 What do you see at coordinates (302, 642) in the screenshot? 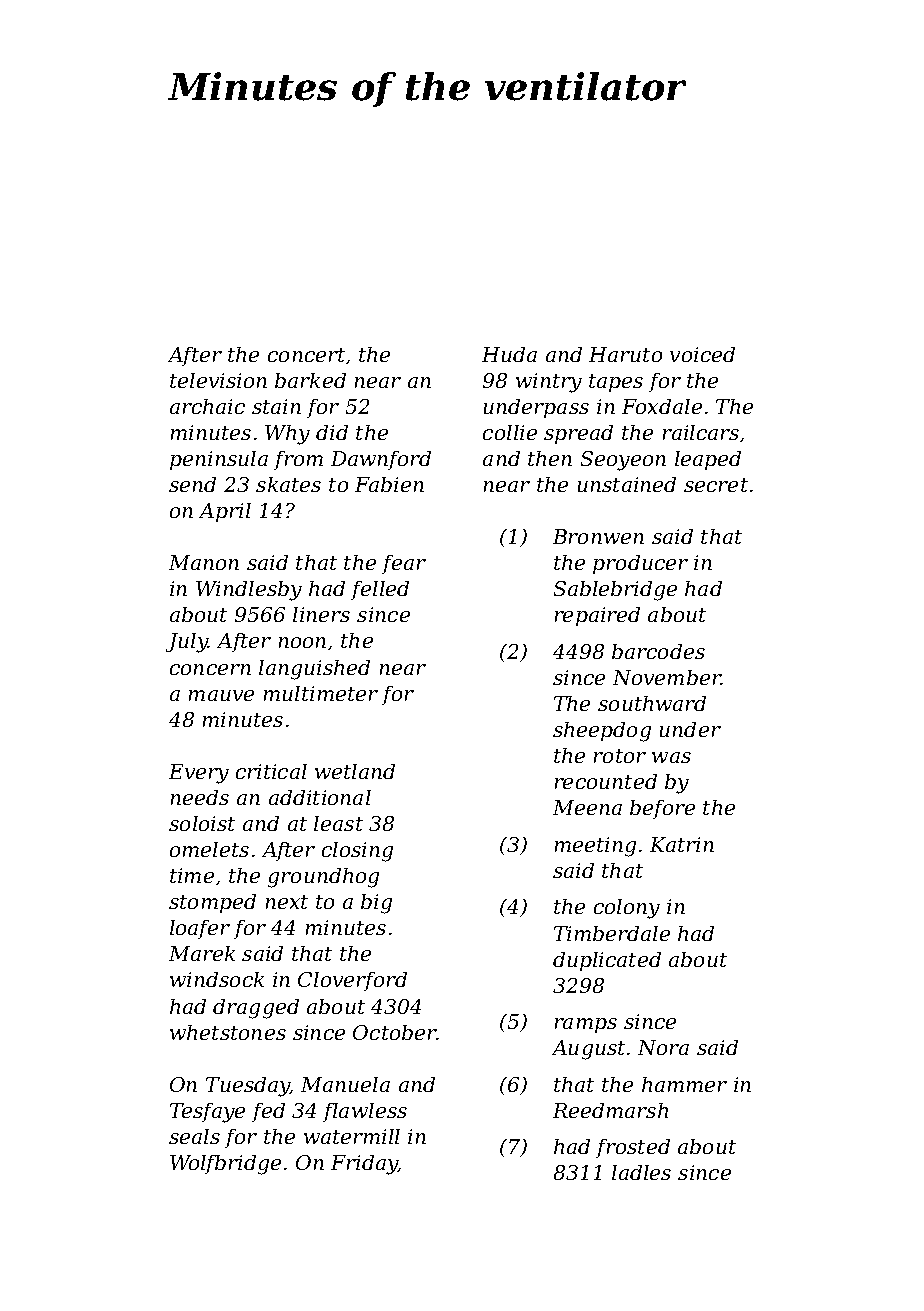
I see `noon` at bounding box center [302, 642].
